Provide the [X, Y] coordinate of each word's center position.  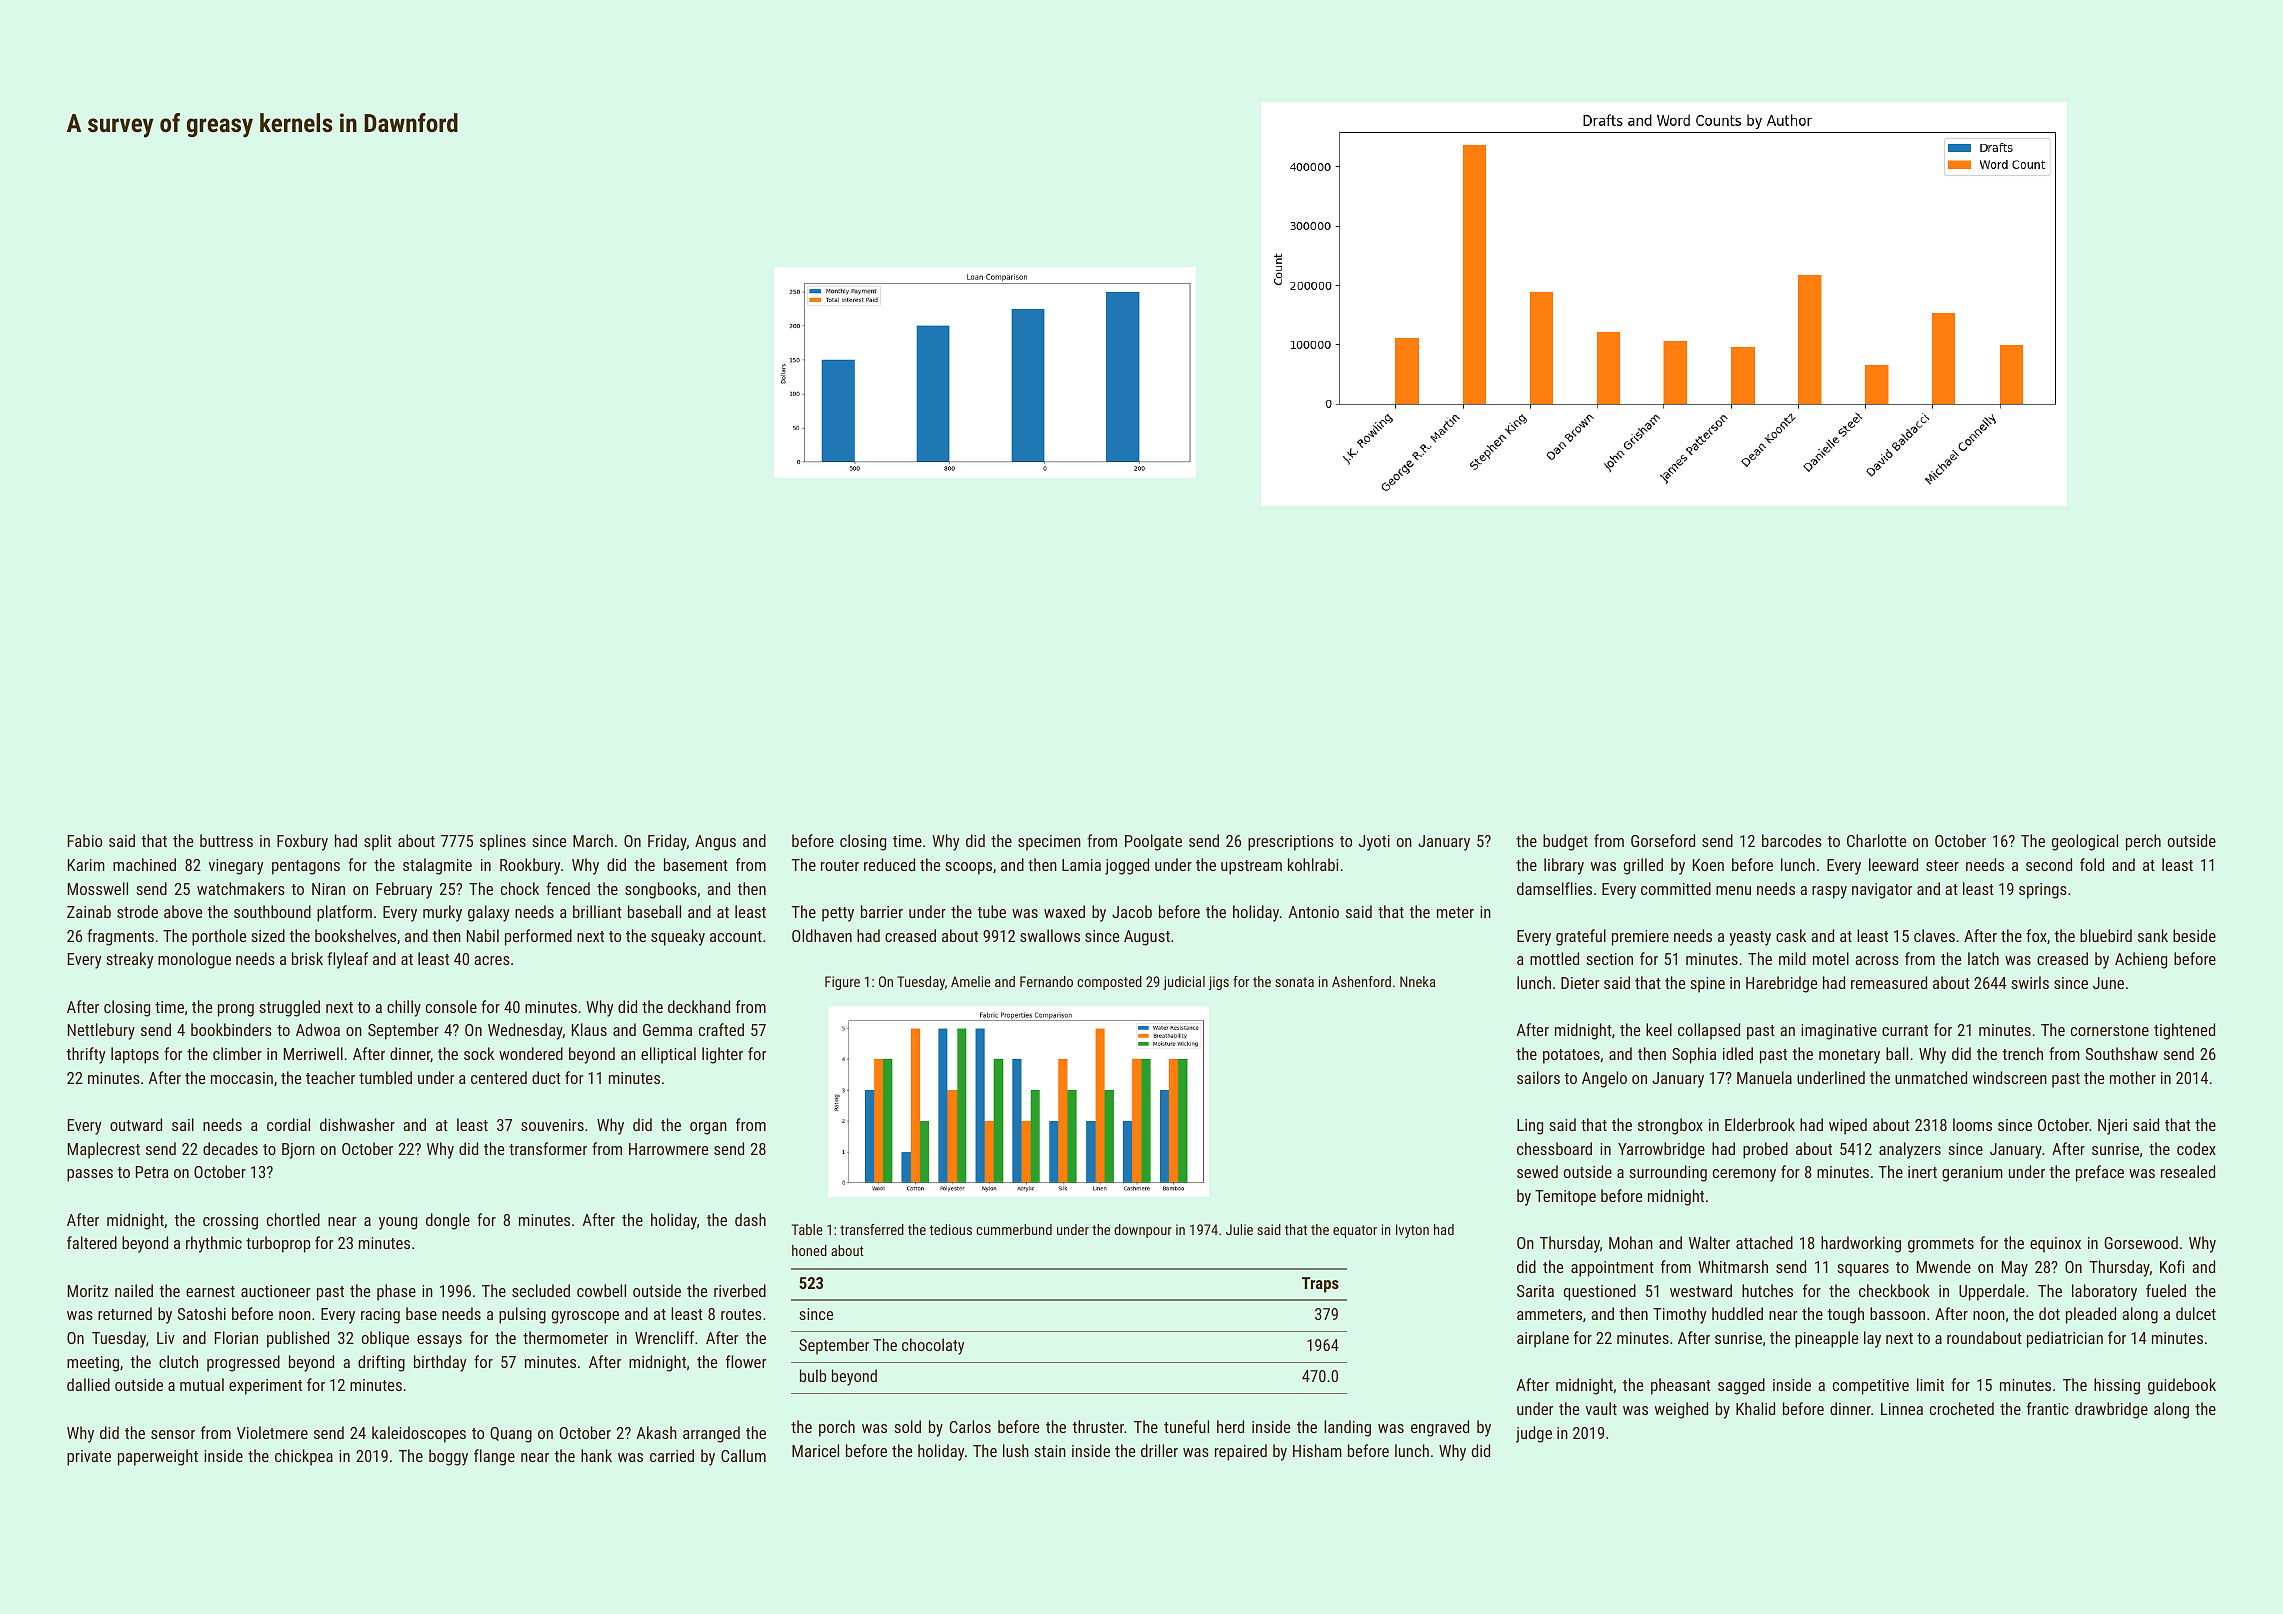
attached [1764, 1242]
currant [1905, 1030]
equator [1355, 1231]
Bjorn [298, 1151]
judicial [1184, 983]
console [451, 1006]
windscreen [2010, 1077]
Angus [715, 843]
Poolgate [1153, 842]
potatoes [1571, 1056]
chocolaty [933, 1346]
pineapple [1826, 1339]
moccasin [242, 1078]
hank [596, 1455]
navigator [1882, 891]
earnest [210, 1291]
